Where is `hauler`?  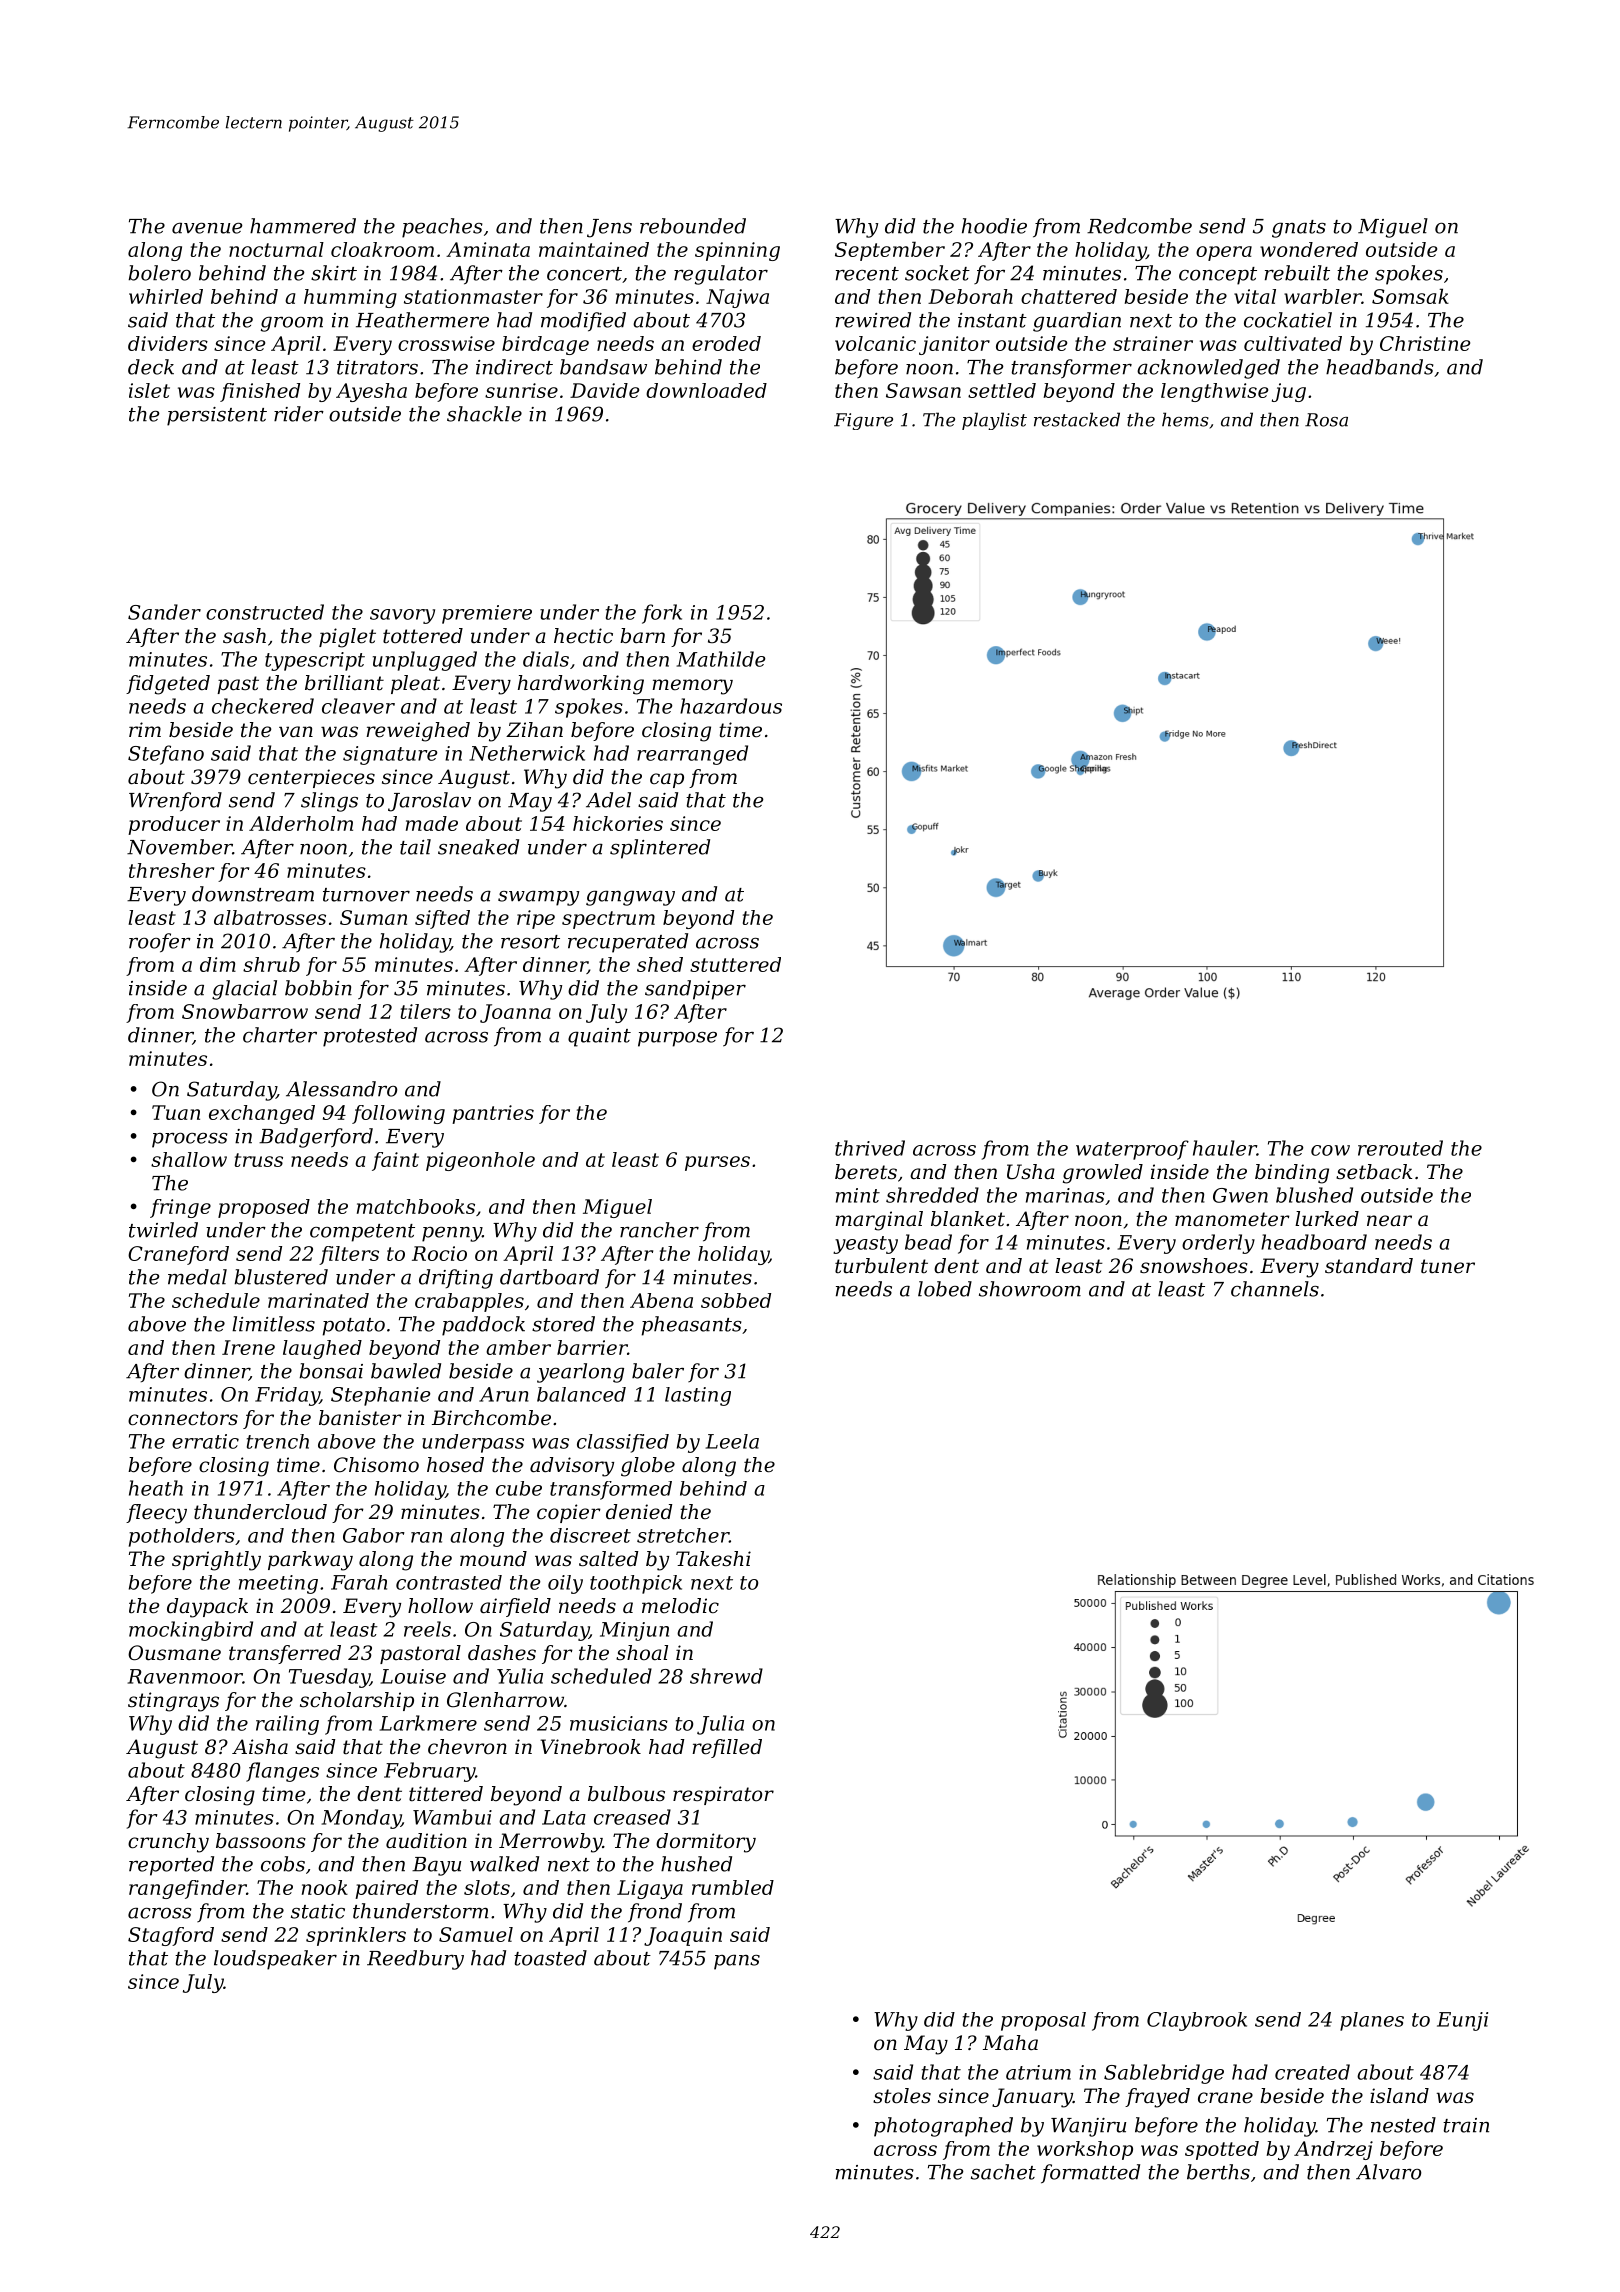
hauler is located at coordinates (1225, 1148).
